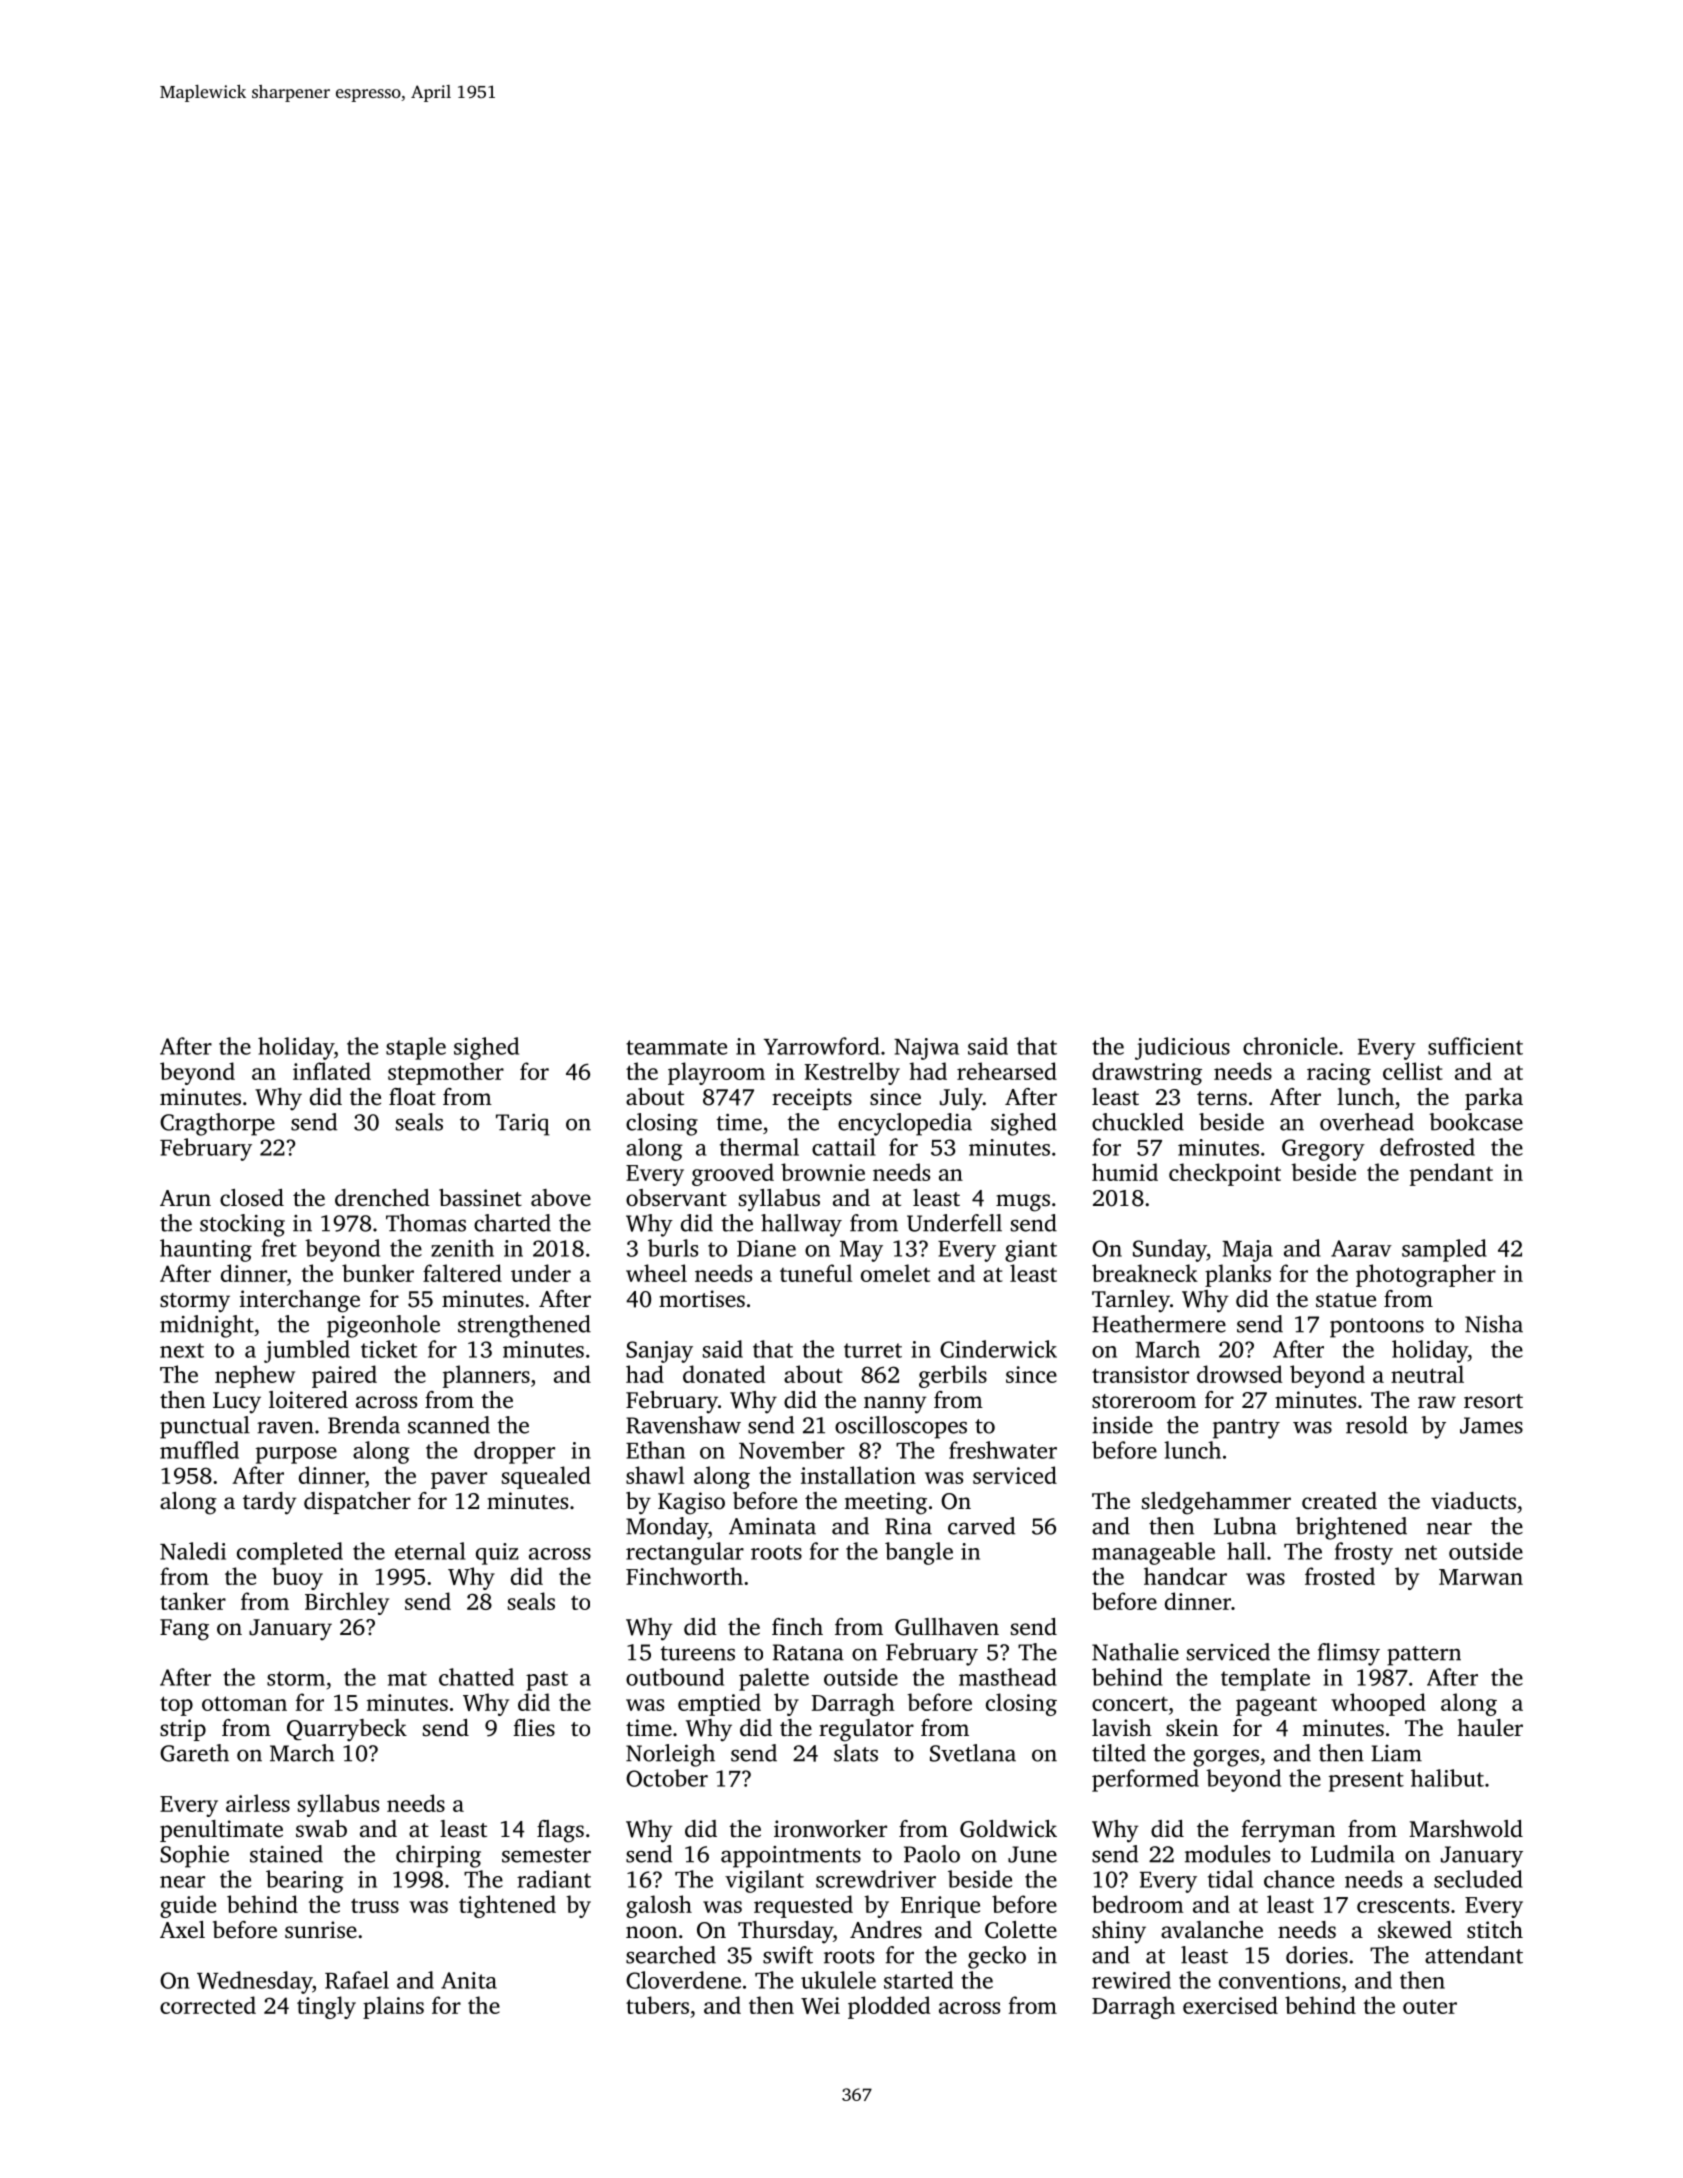 The image size is (1683, 2178). What do you see at coordinates (1349, 1654) in the image?
I see `flimsy` at bounding box center [1349, 1654].
